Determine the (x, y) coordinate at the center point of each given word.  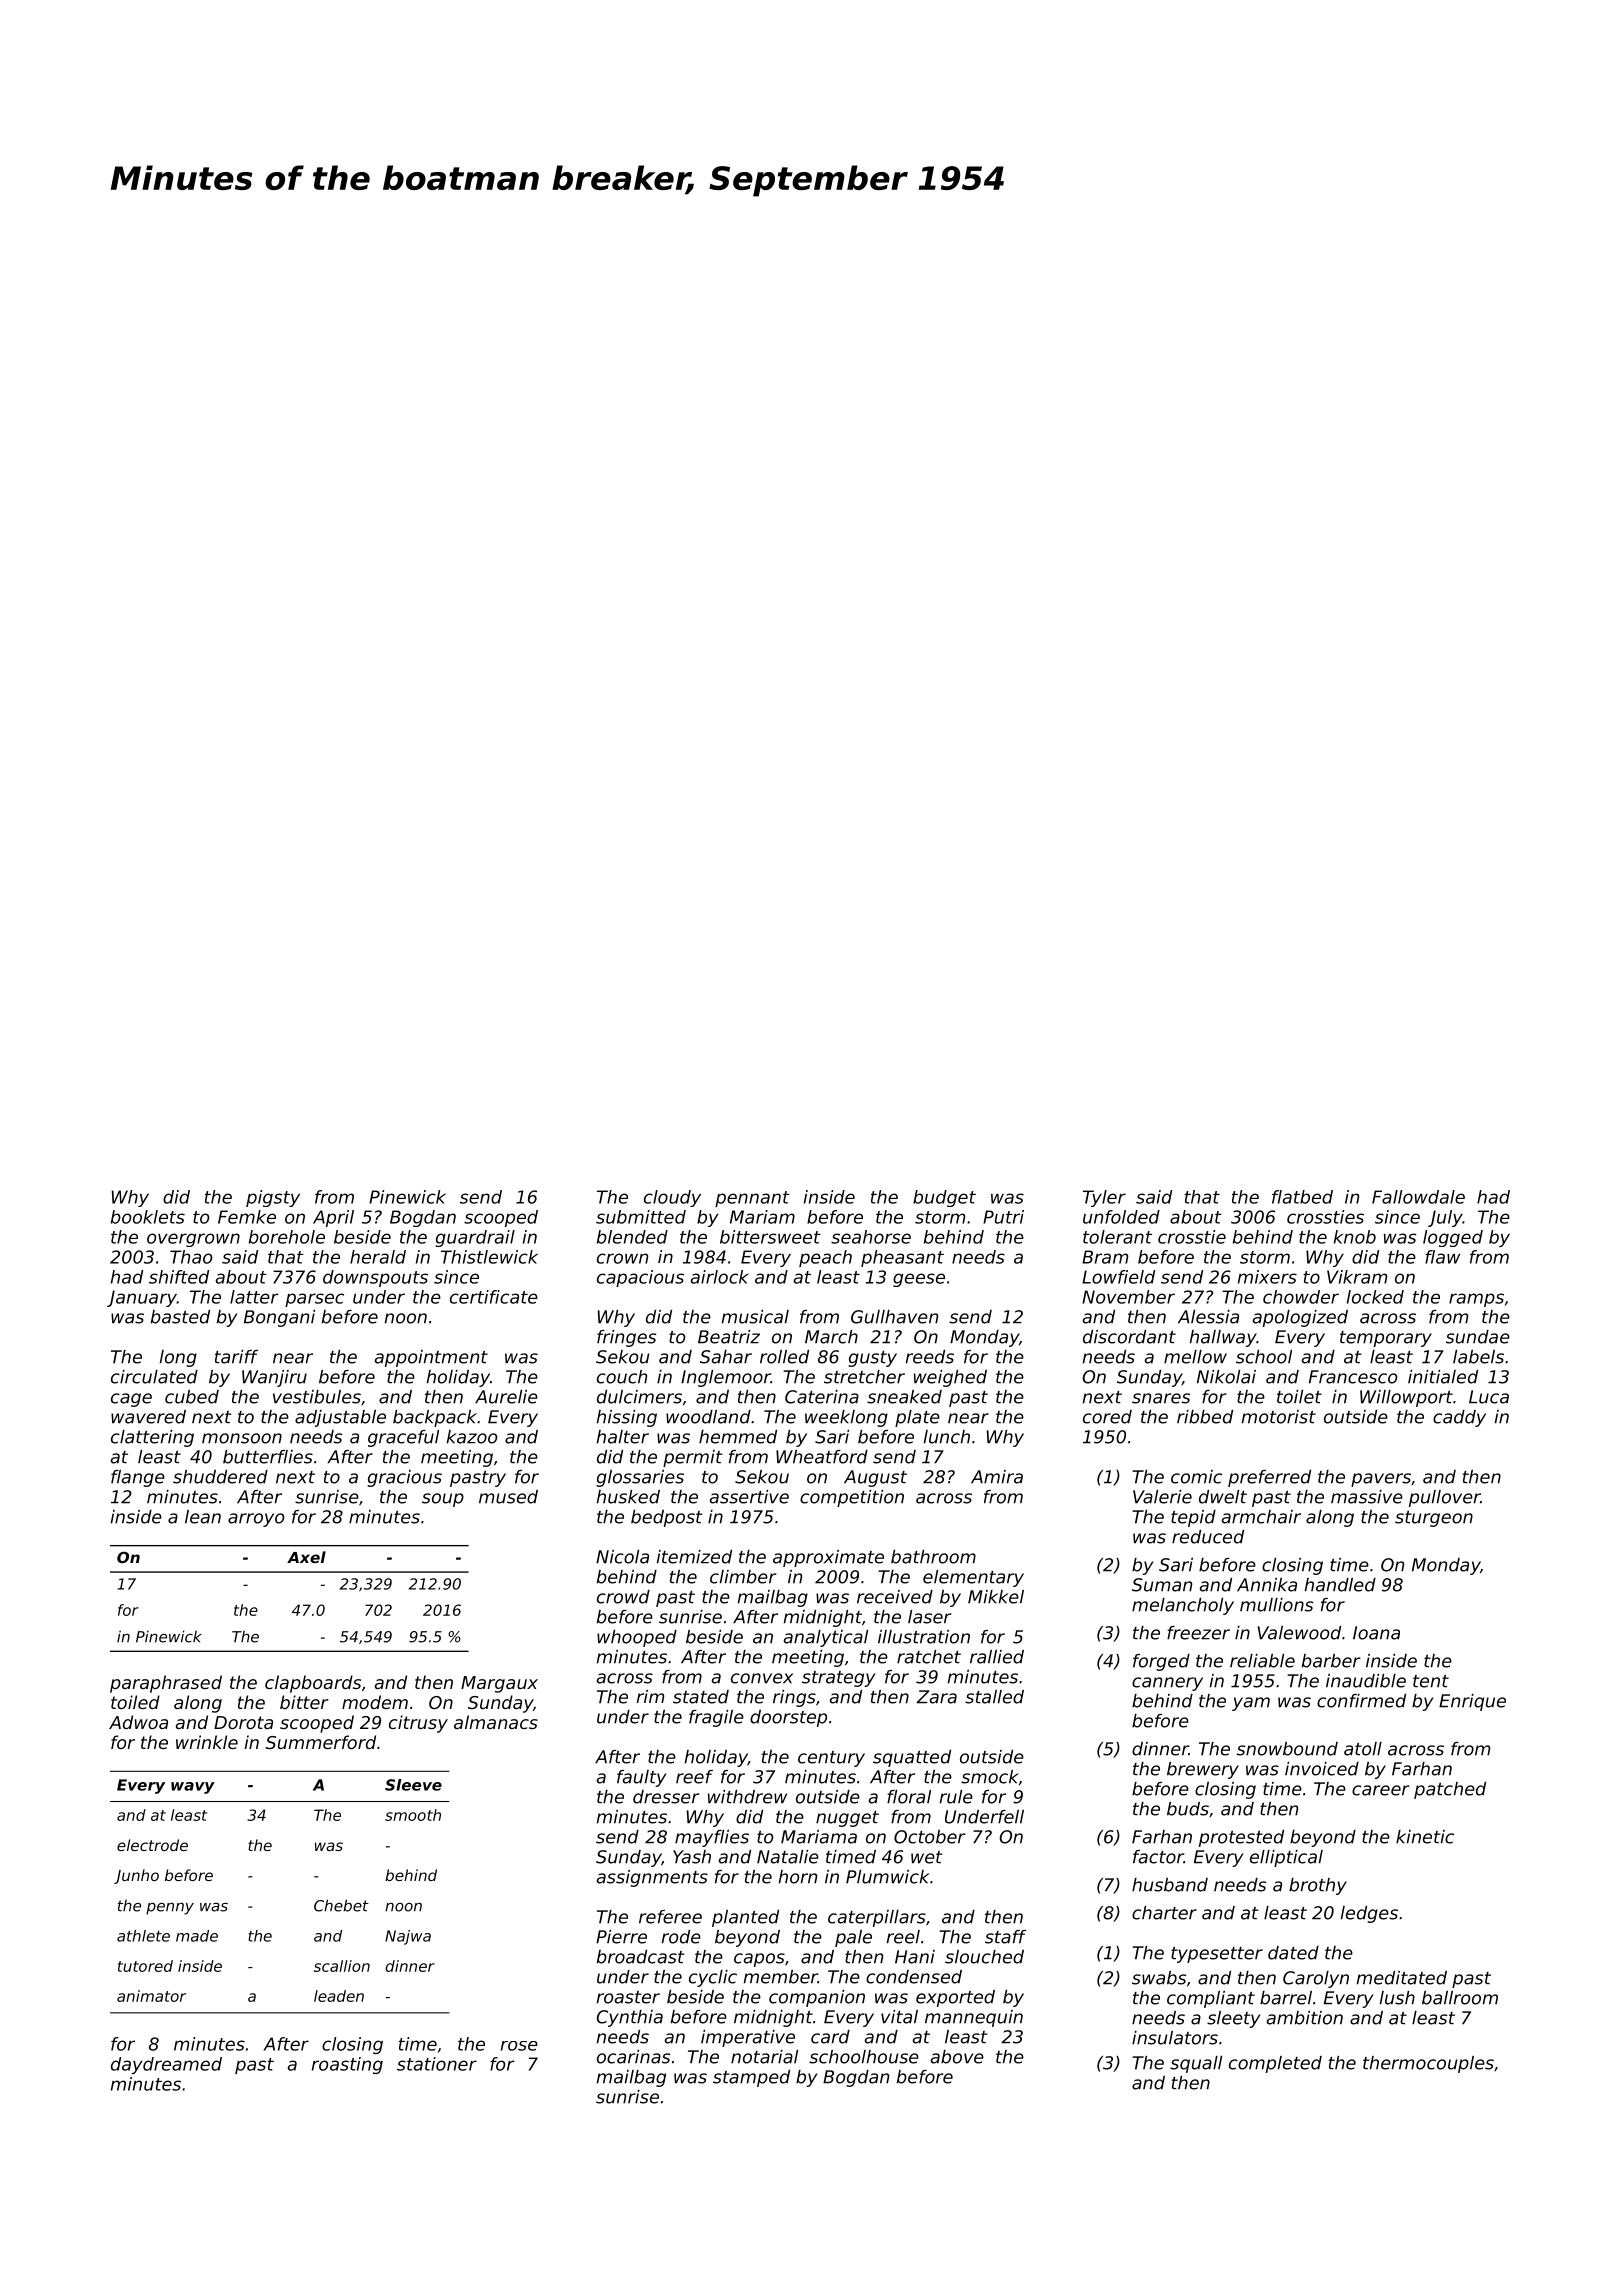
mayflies (712, 1838)
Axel (306, 1557)
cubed (192, 1397)
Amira (997, 1477)
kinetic (1425, 1837)
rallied (997, 1657)
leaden (339, 1996)
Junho (136, 1876)
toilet (1299, 1397)
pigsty (273, 1198)
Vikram (1357, 1277)
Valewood (1299, 1633)
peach (825, 1258)
